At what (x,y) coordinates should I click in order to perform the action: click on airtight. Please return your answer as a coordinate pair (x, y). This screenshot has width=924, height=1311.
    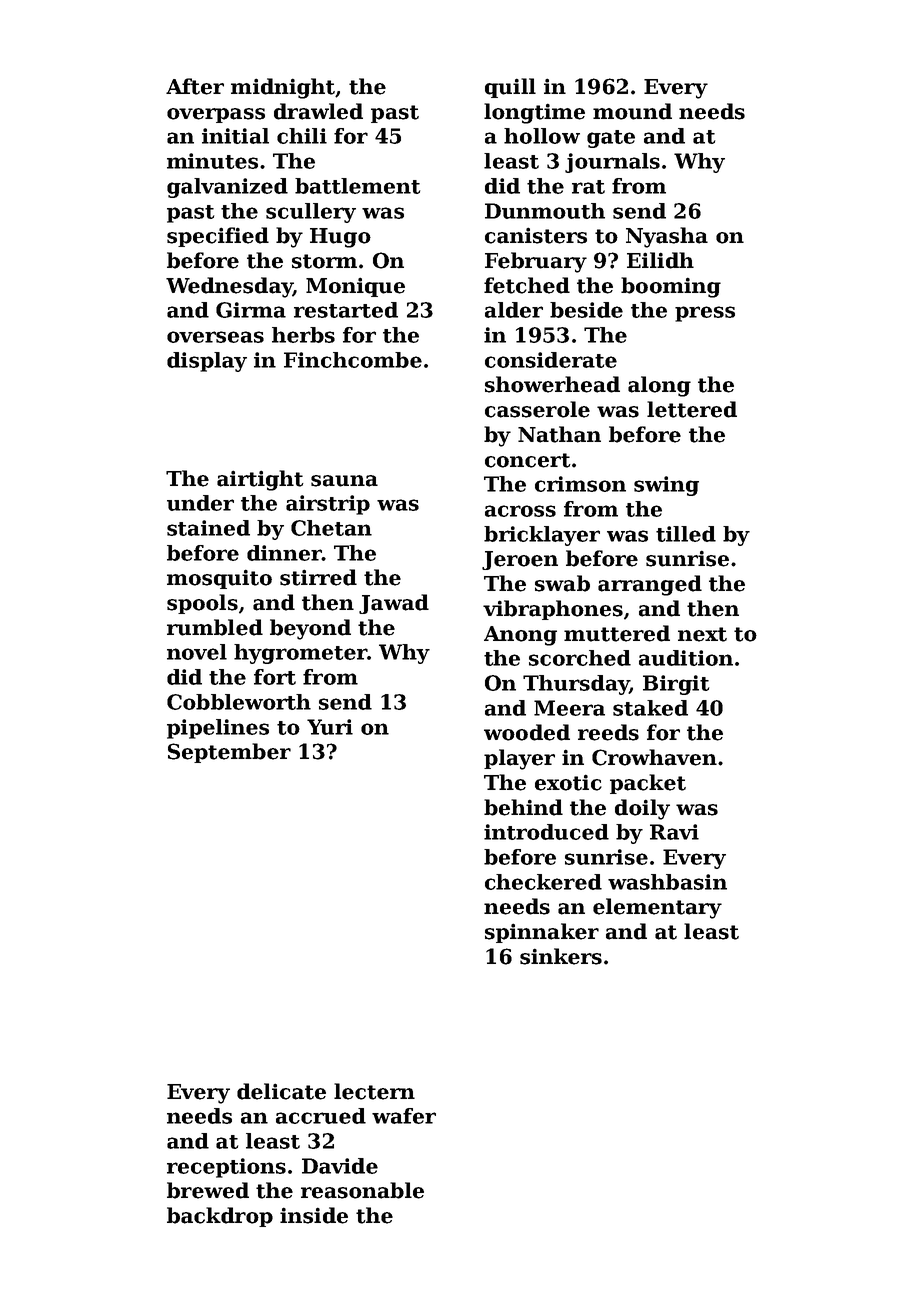
    Looking at the image, I should click on (260, 480).
